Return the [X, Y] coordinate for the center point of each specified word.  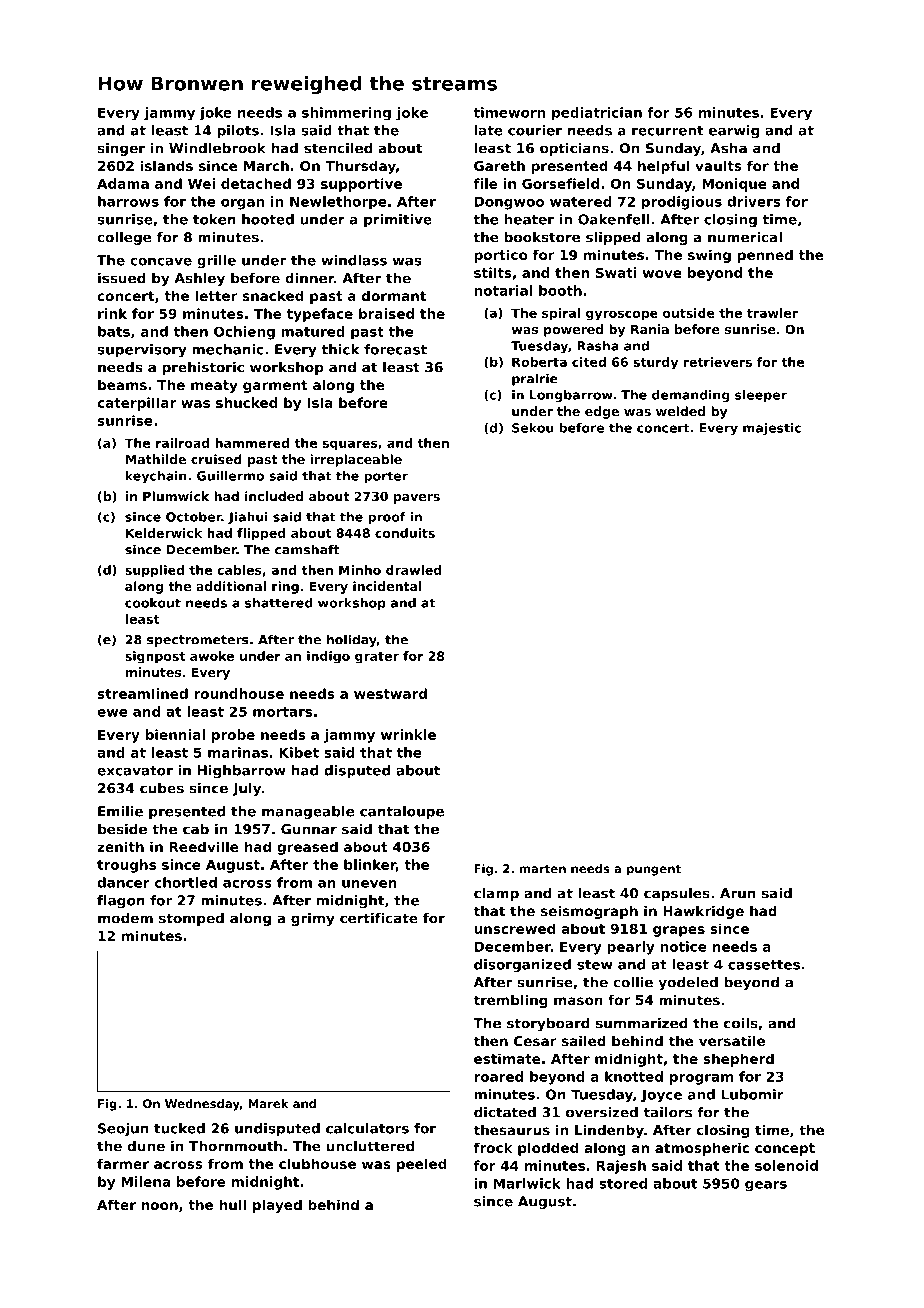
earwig [734, 132]
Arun [738, 893]
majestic [772, 429]
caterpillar [136, 404]
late [488, 130]
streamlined [143, 693]
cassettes [764, 965]
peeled [422, 1165]
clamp [496, 894]
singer [121, 149]
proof [387, 518]
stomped [191, 919]
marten [543, 869]
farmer [123, 1163]
